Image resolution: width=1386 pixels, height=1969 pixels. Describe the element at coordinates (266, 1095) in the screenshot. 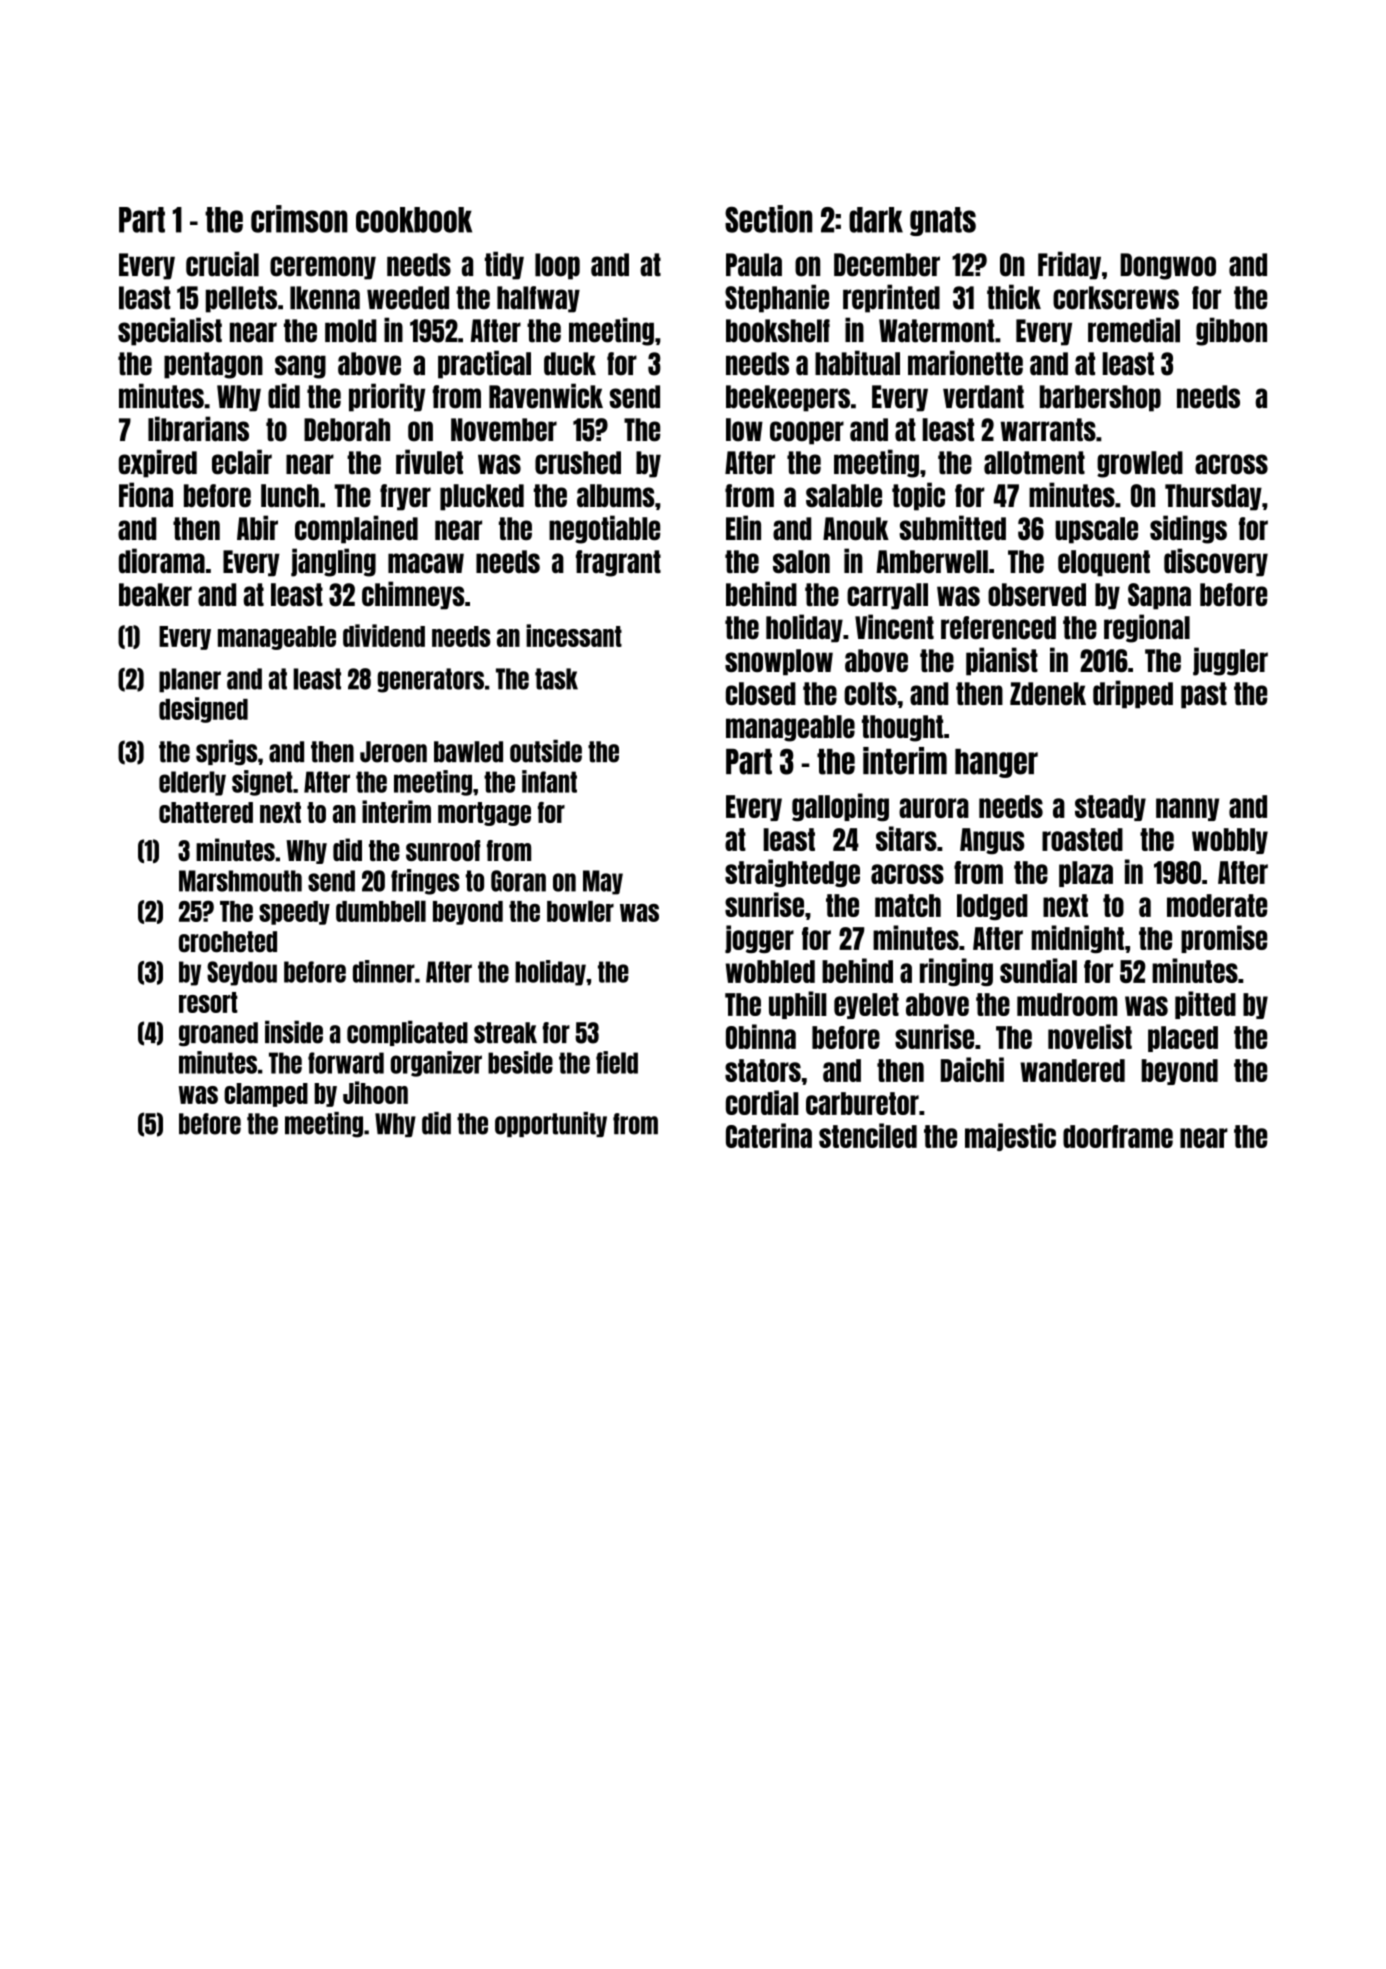

I see `clamped` at that location.
